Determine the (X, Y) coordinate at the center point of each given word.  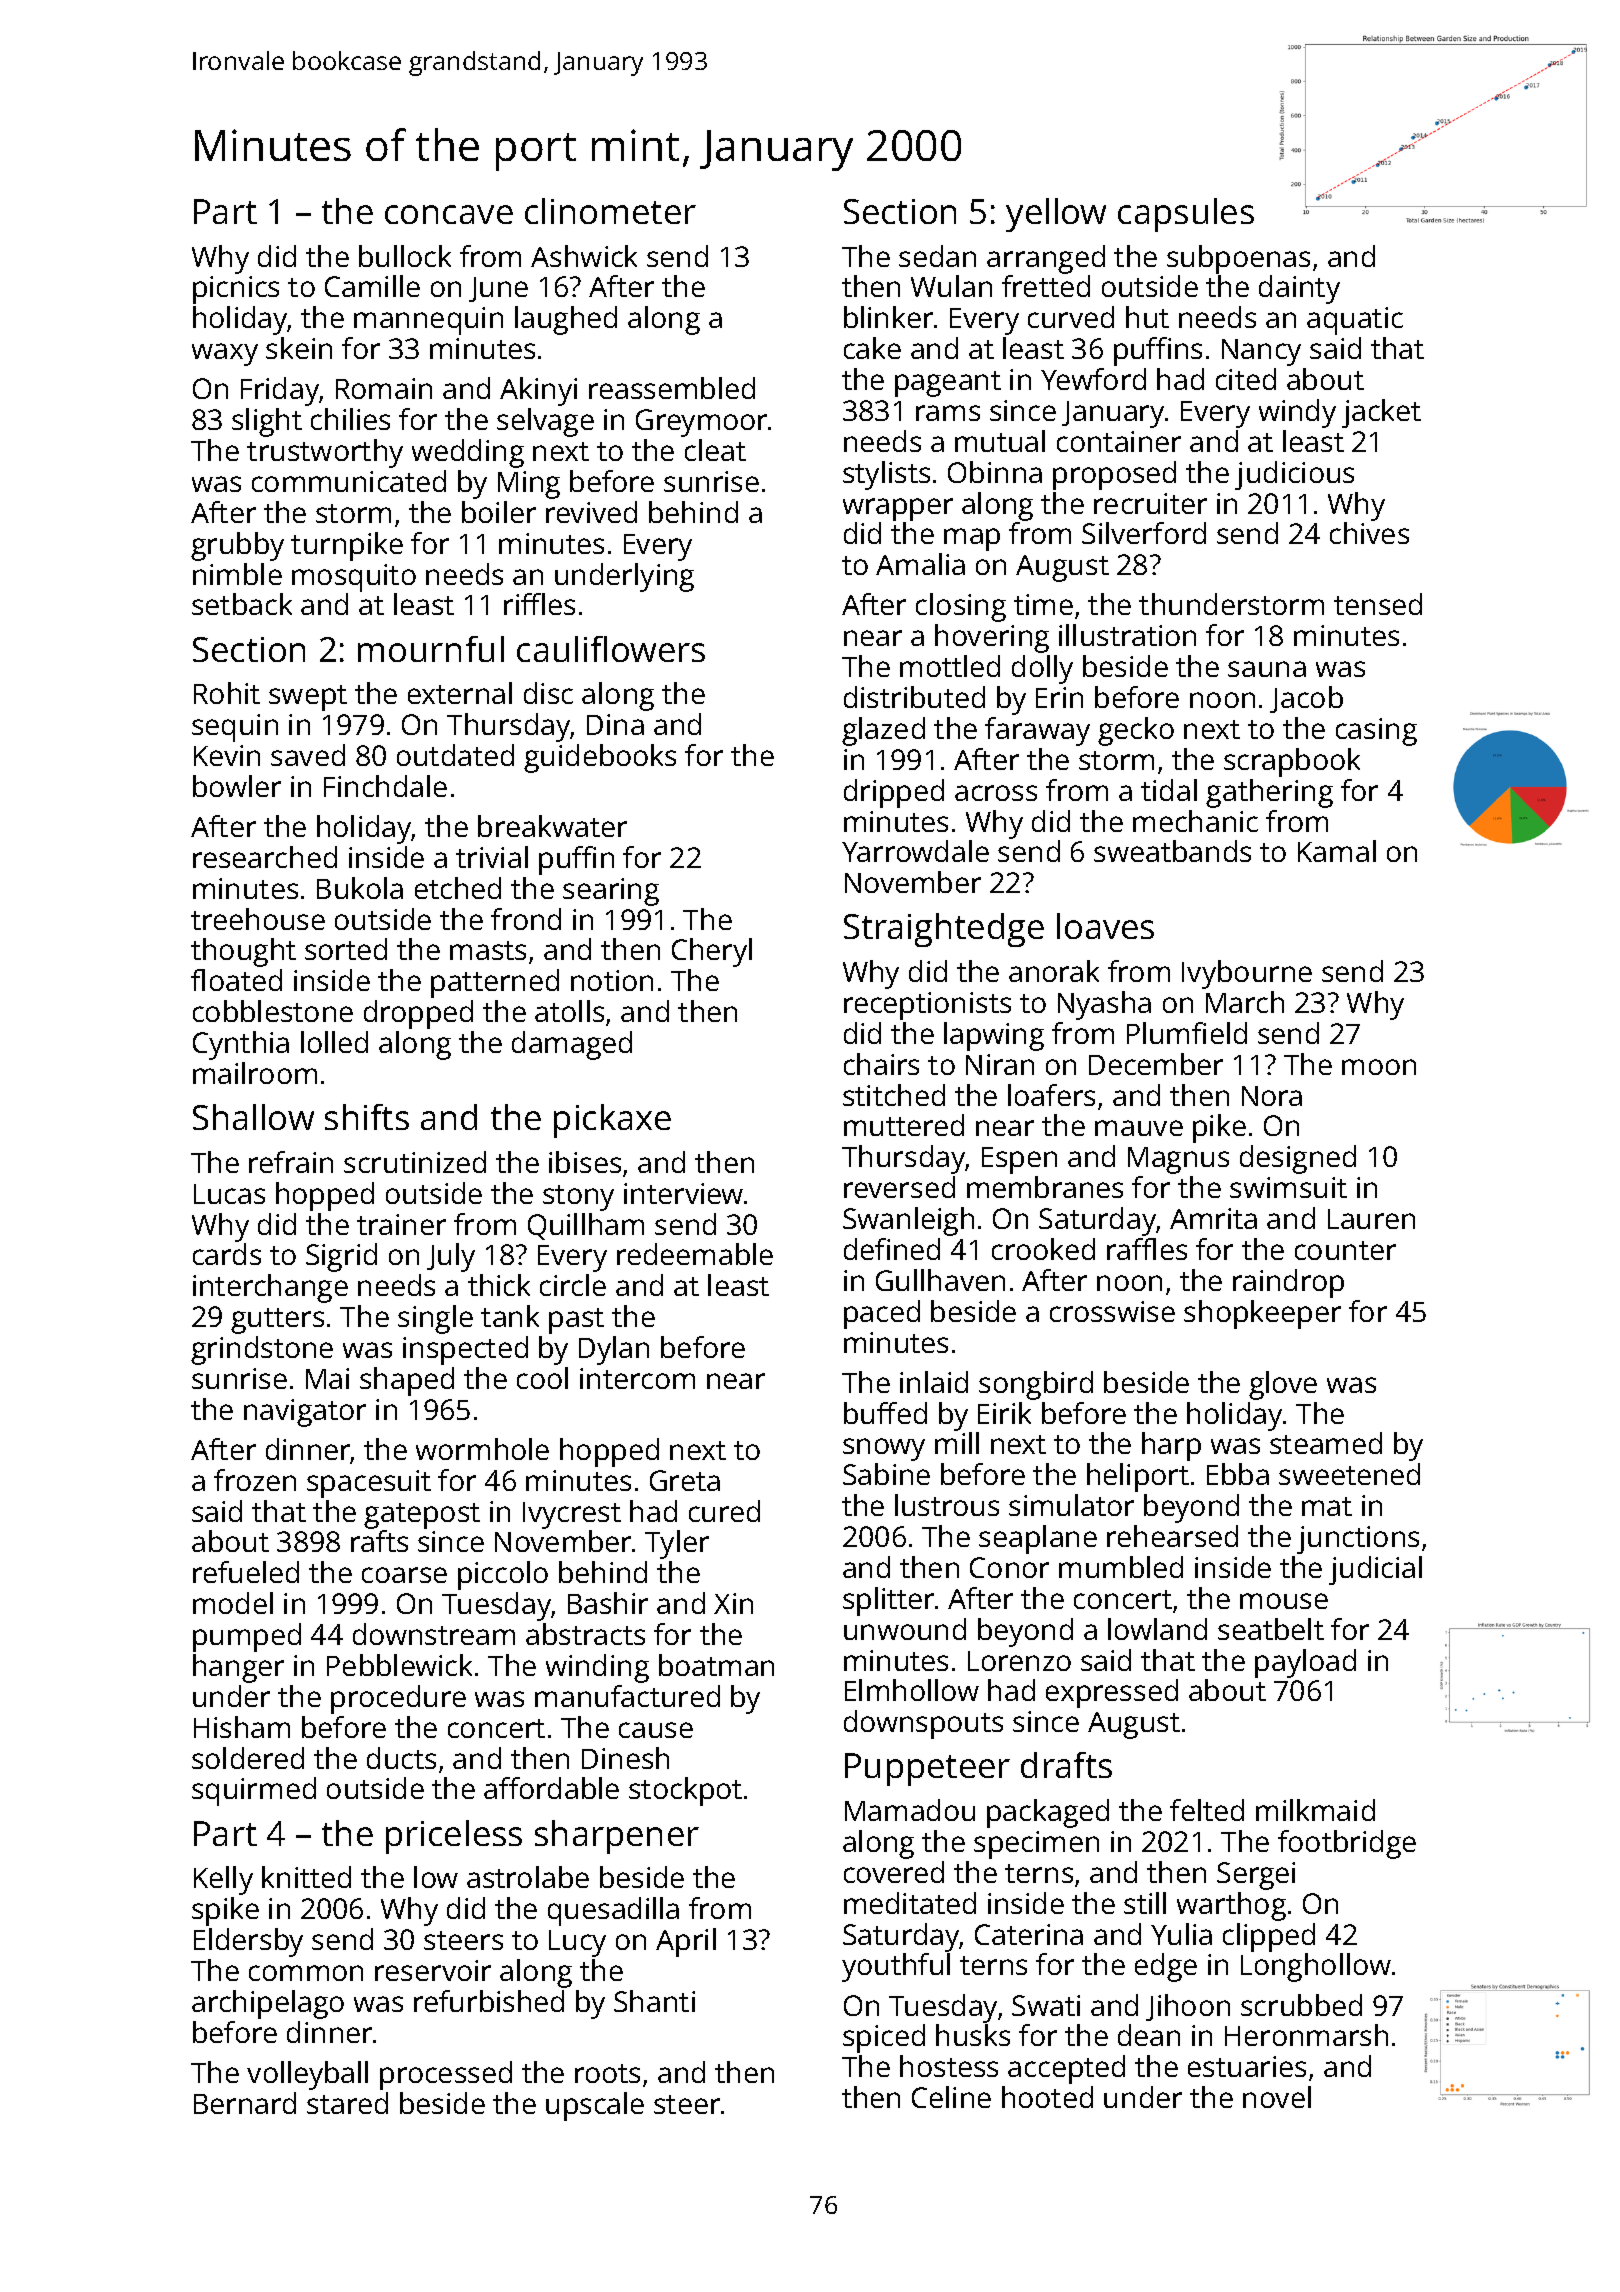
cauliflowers (611, 649)
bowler (237, 786)
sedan (937, 256)
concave (449, 214)
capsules (1186, 215)
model (233, 1603)
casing (1376, 732)
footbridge (1347, 1844)
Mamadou (910, 1810)
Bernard (245, 2103)
